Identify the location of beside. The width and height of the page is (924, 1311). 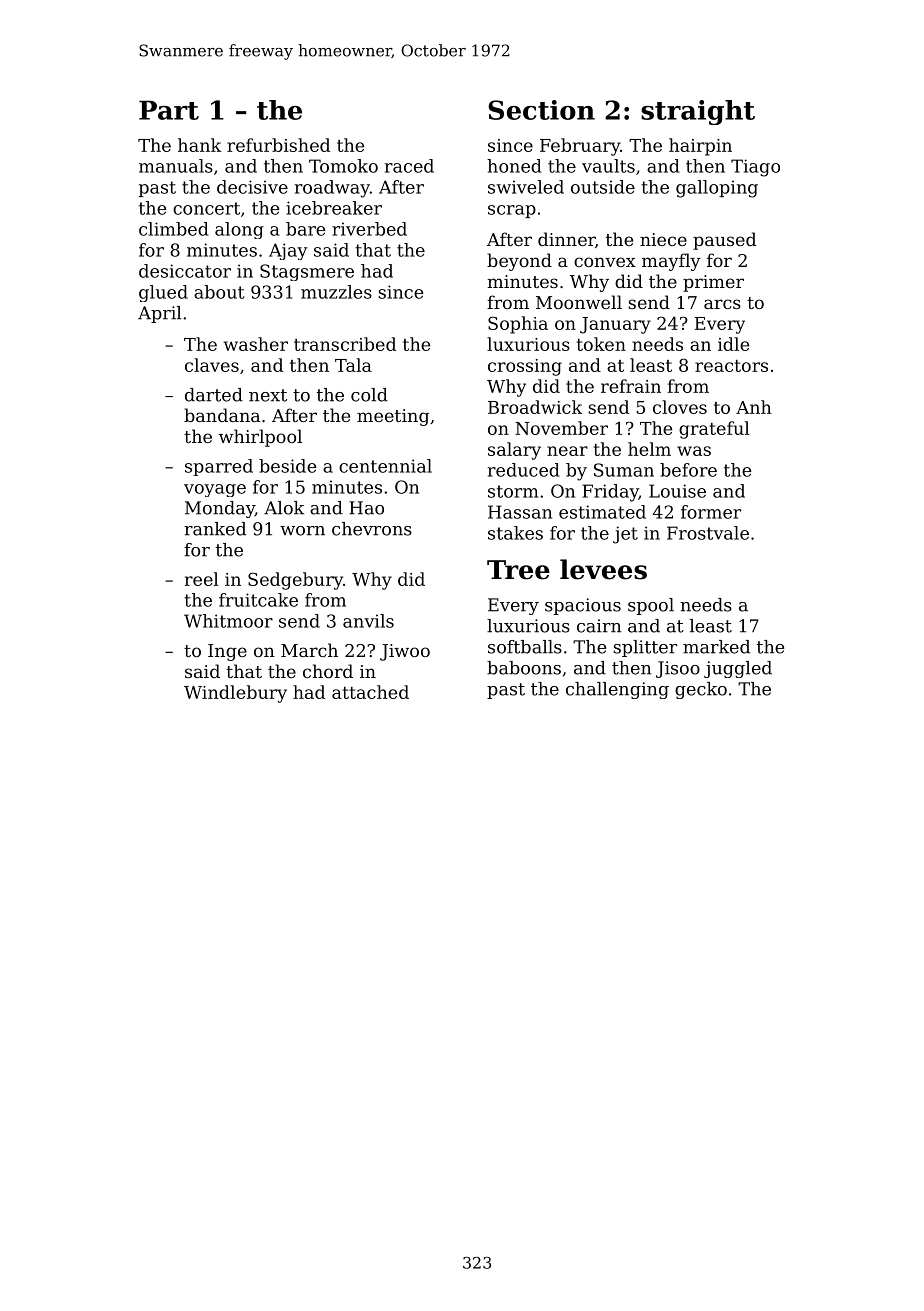
(288, 466).
